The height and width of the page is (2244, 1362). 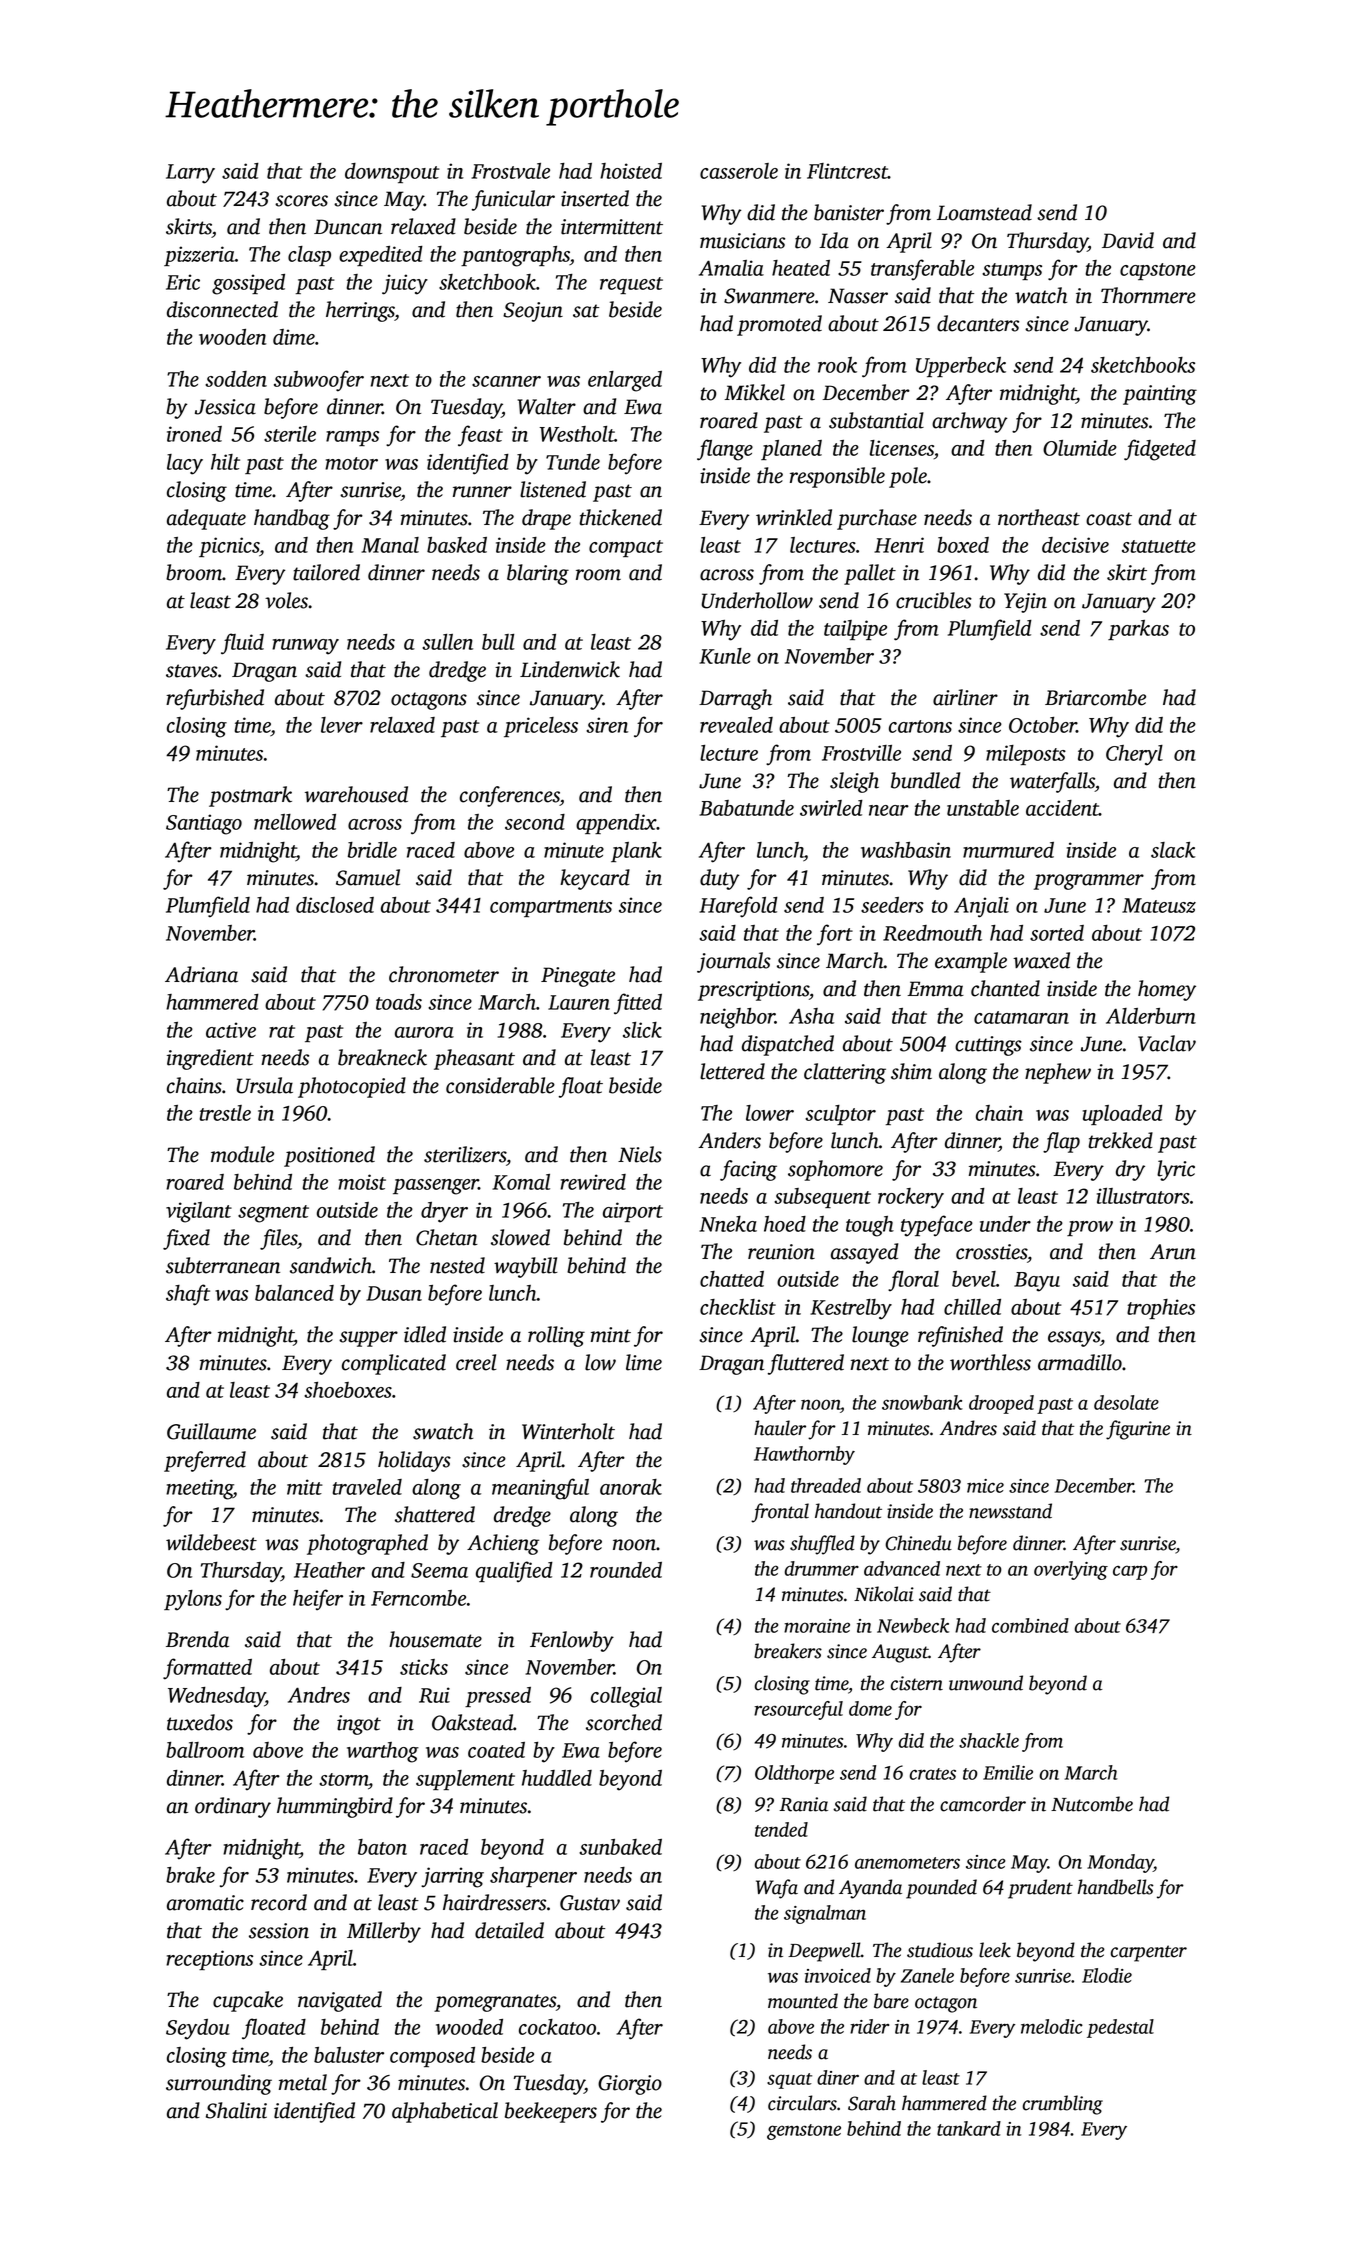 I want to click on mellowed, so click(x=295, y=822).
